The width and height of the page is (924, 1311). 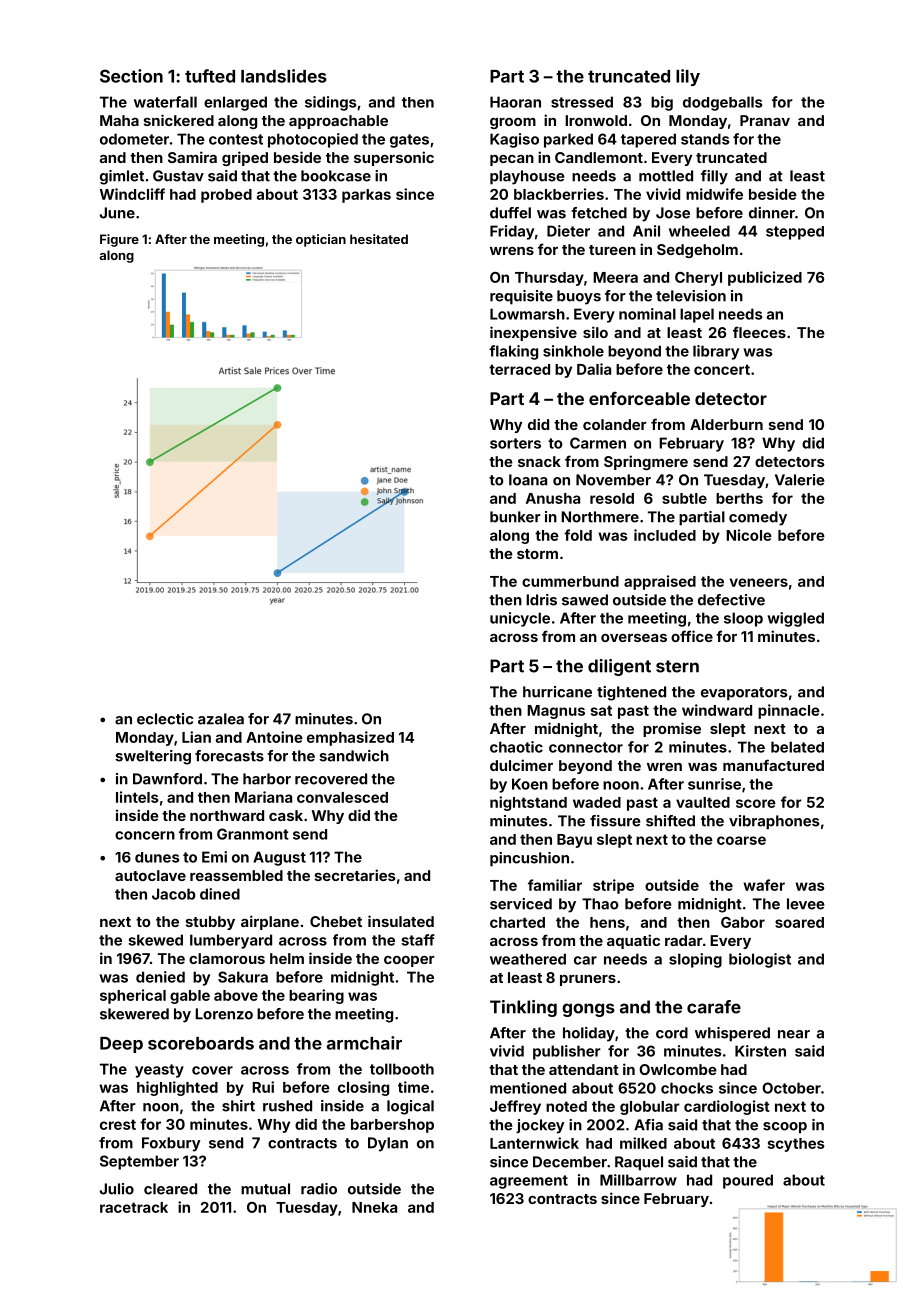 I want to click on landslides, so click(x=284, y=76).
